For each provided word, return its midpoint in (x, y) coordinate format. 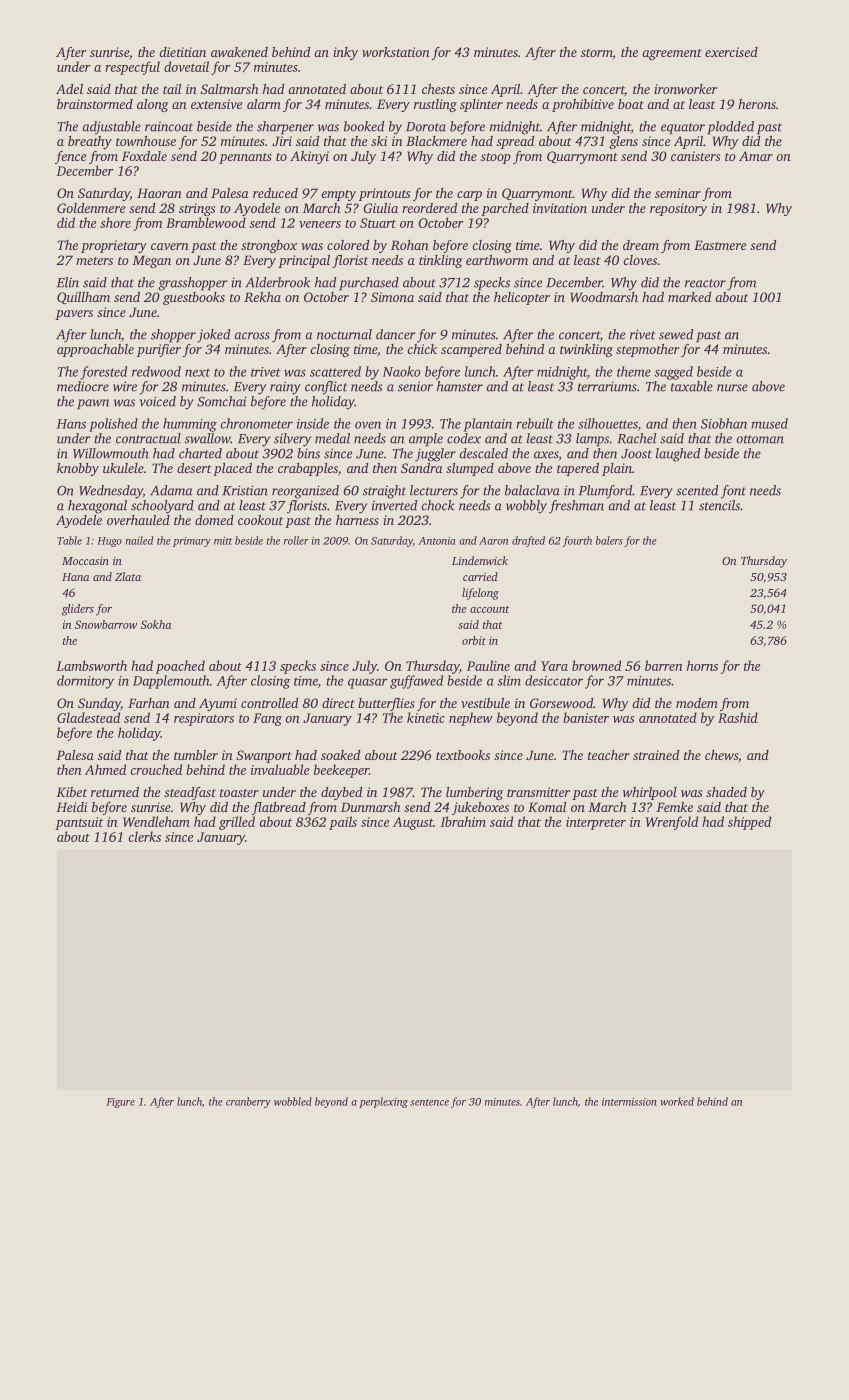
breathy (90, 142)
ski (379, 141)
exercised (731, 52)
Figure (120, 1103)
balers (609, 540)
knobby (78, 469)
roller (296, 540)
